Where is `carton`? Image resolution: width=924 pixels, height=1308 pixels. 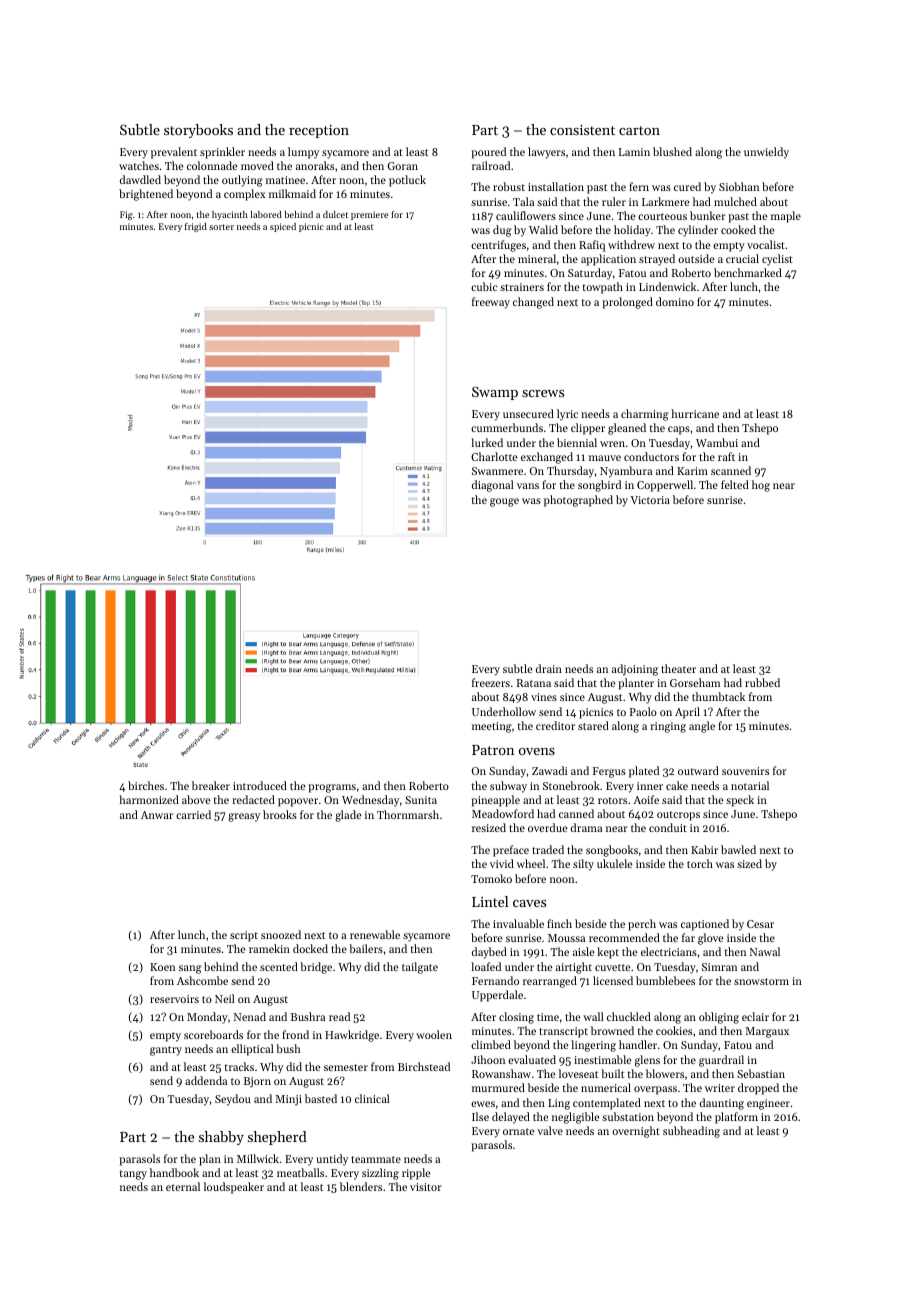
carton is located at coordinates (639, 130).
